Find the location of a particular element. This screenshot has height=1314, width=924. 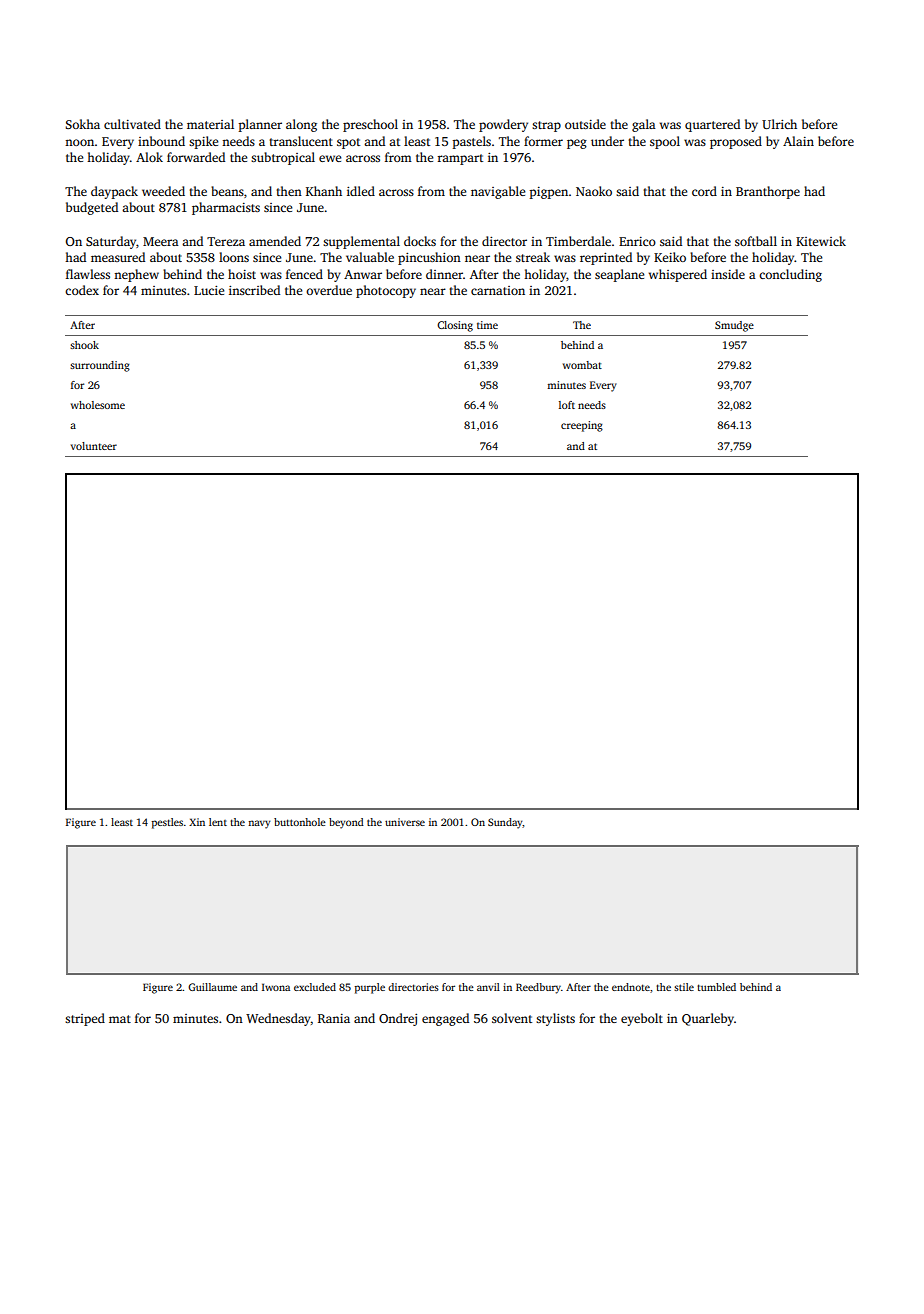

striped is located at coordinates (85, 1019).
